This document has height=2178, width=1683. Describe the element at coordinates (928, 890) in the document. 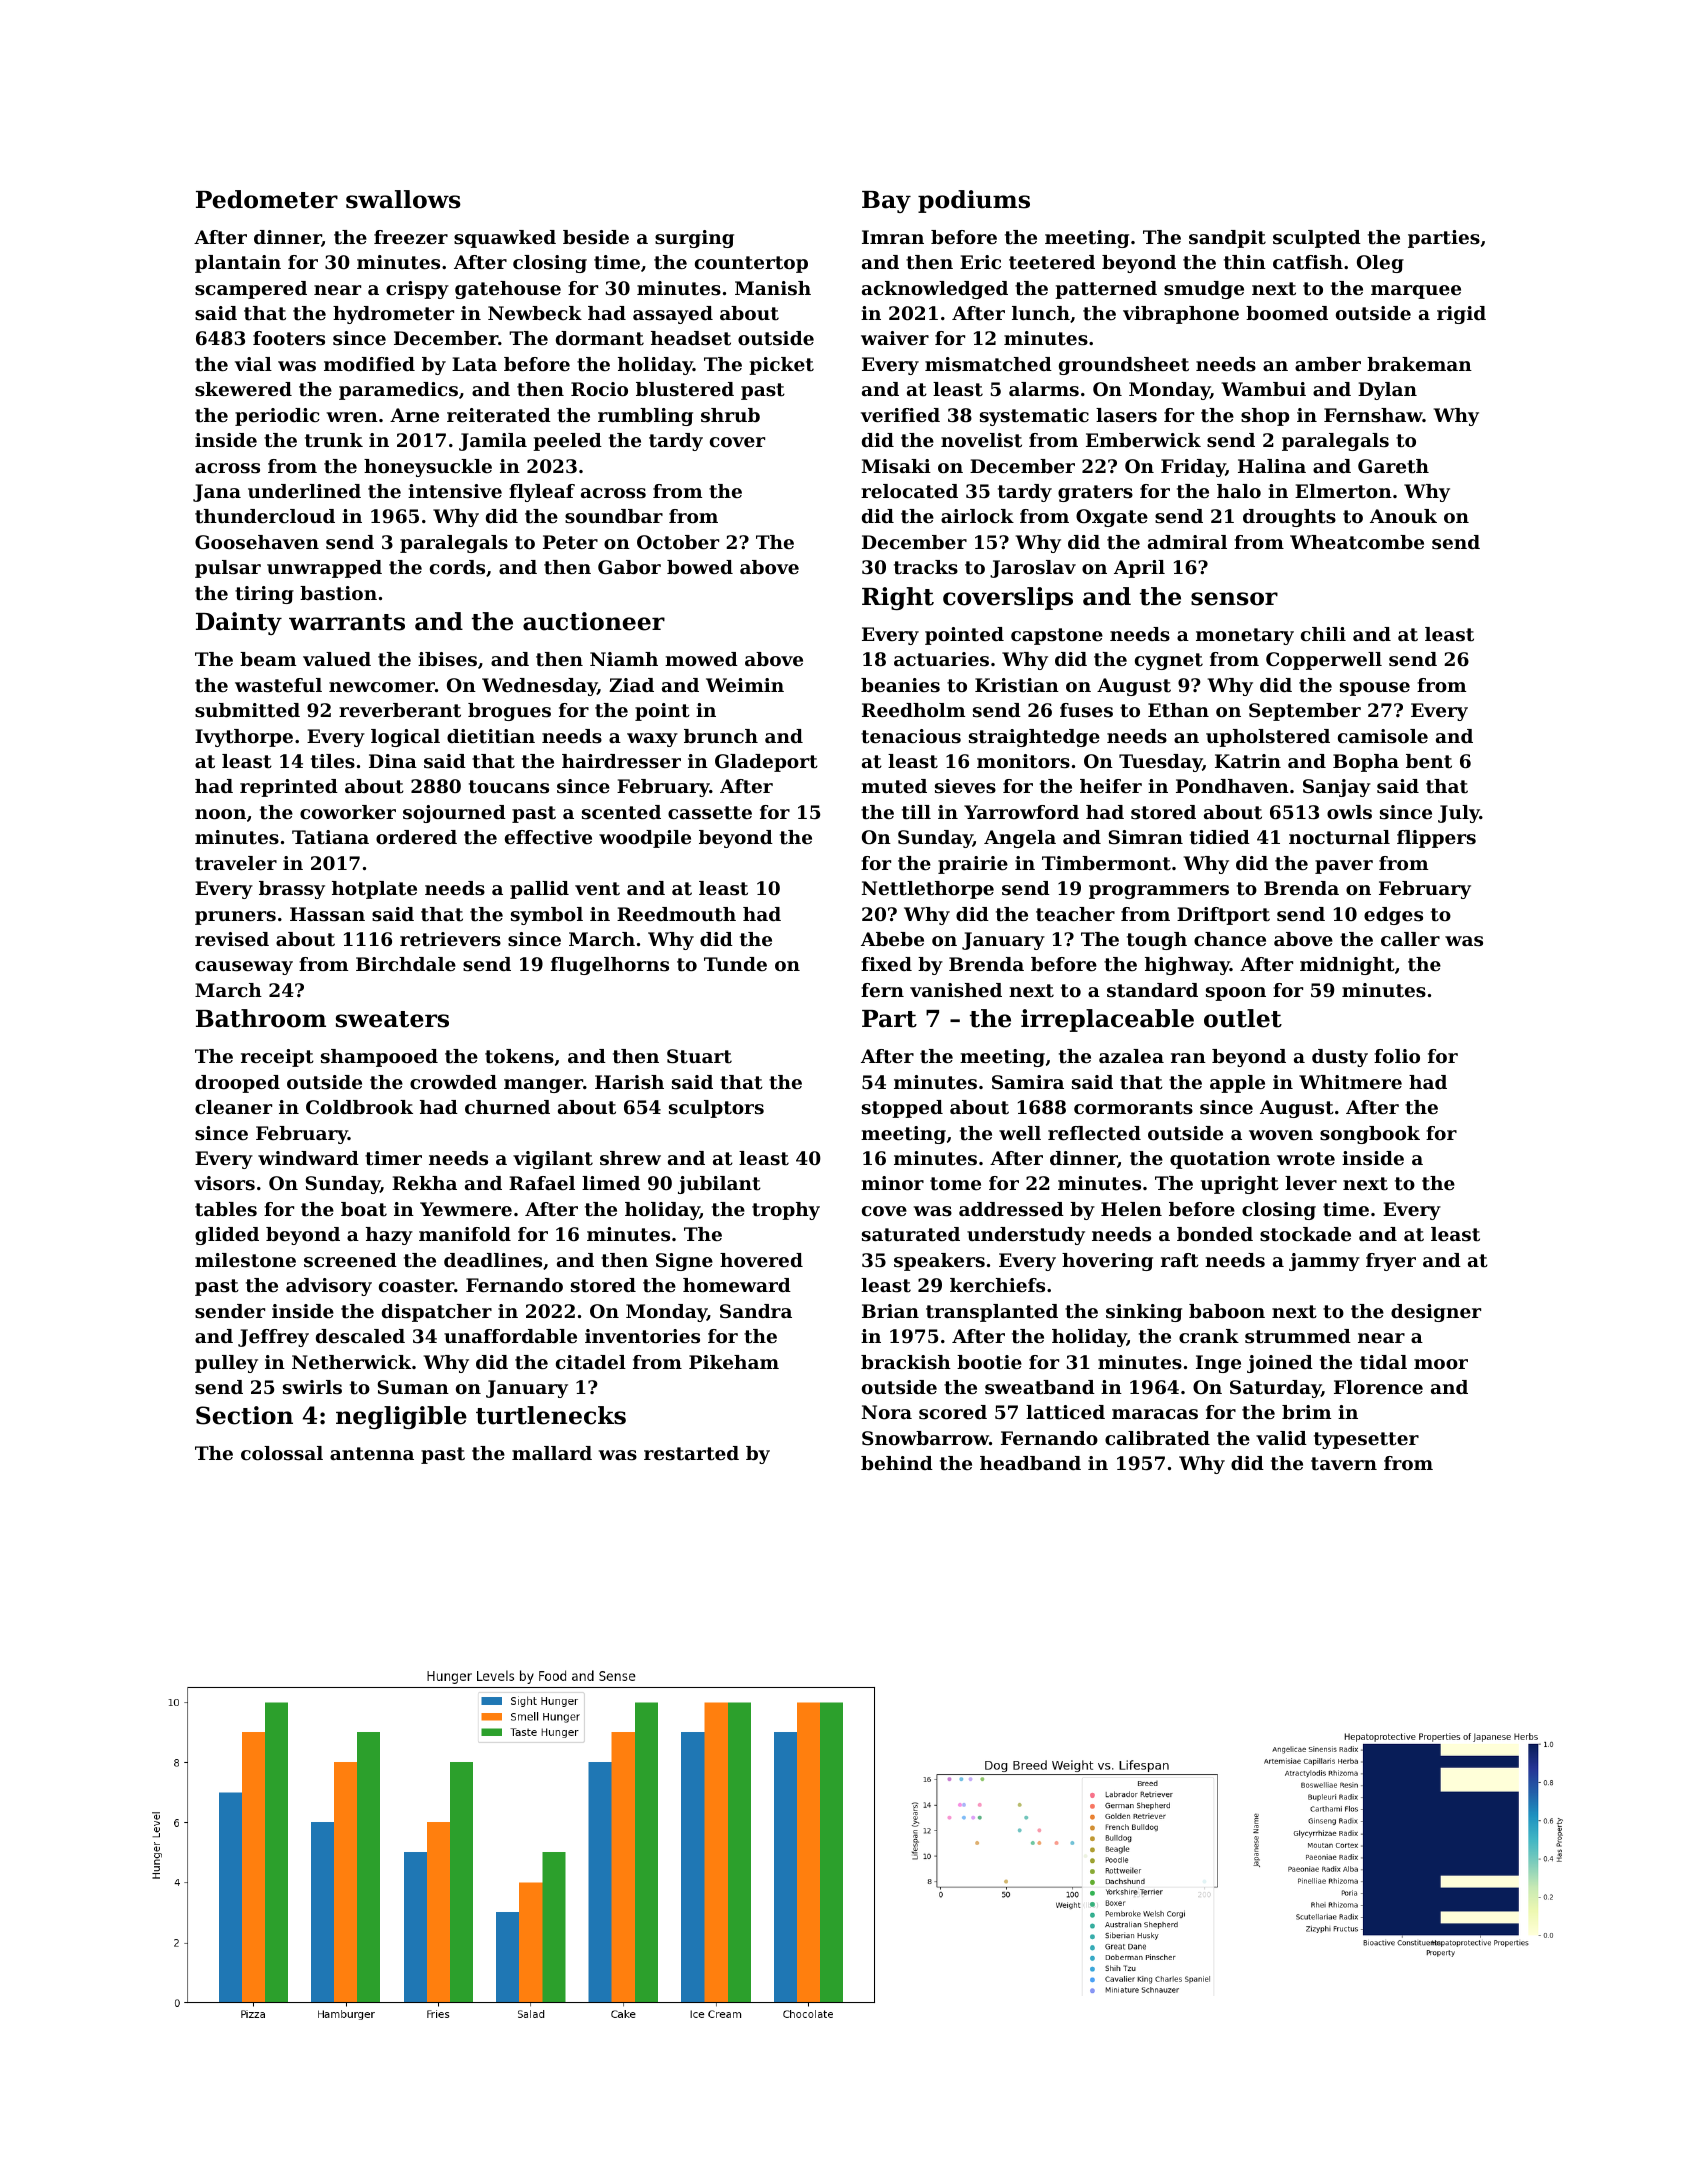

I see `Nettlethorpe` at that location.
